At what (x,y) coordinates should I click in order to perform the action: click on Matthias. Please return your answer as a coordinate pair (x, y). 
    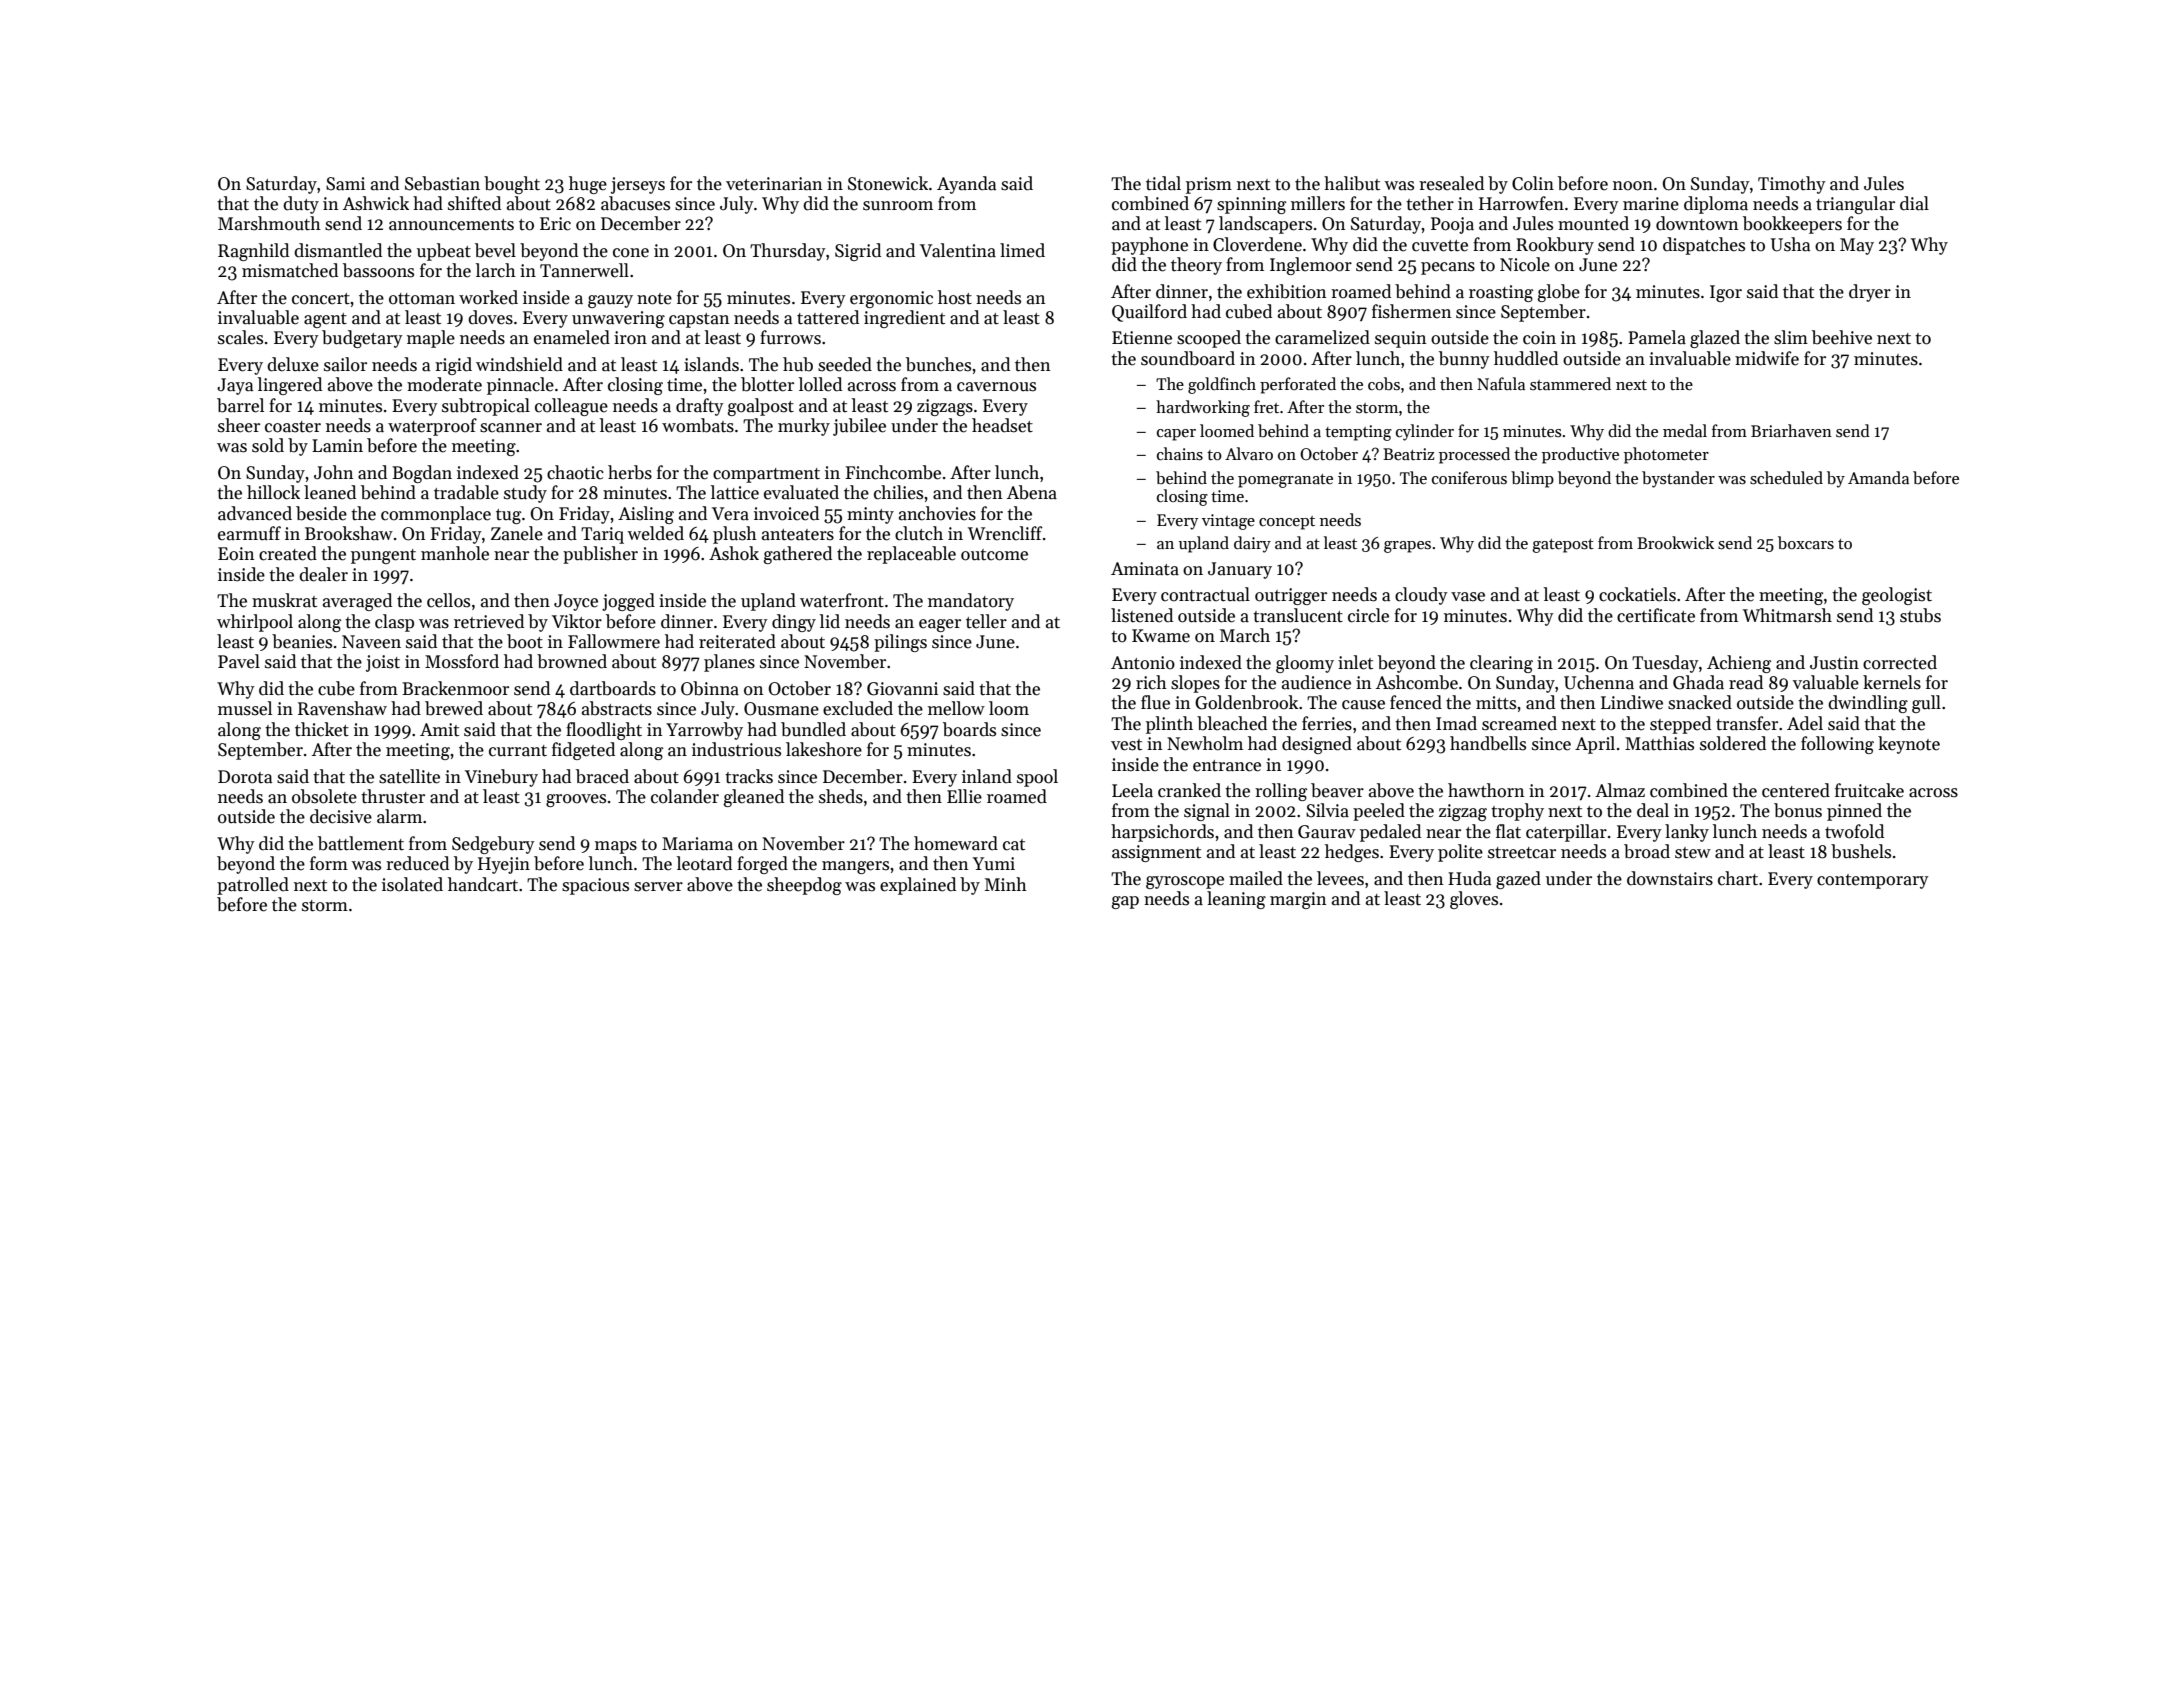
    Looking at the image, I should click on (1659, 743).
